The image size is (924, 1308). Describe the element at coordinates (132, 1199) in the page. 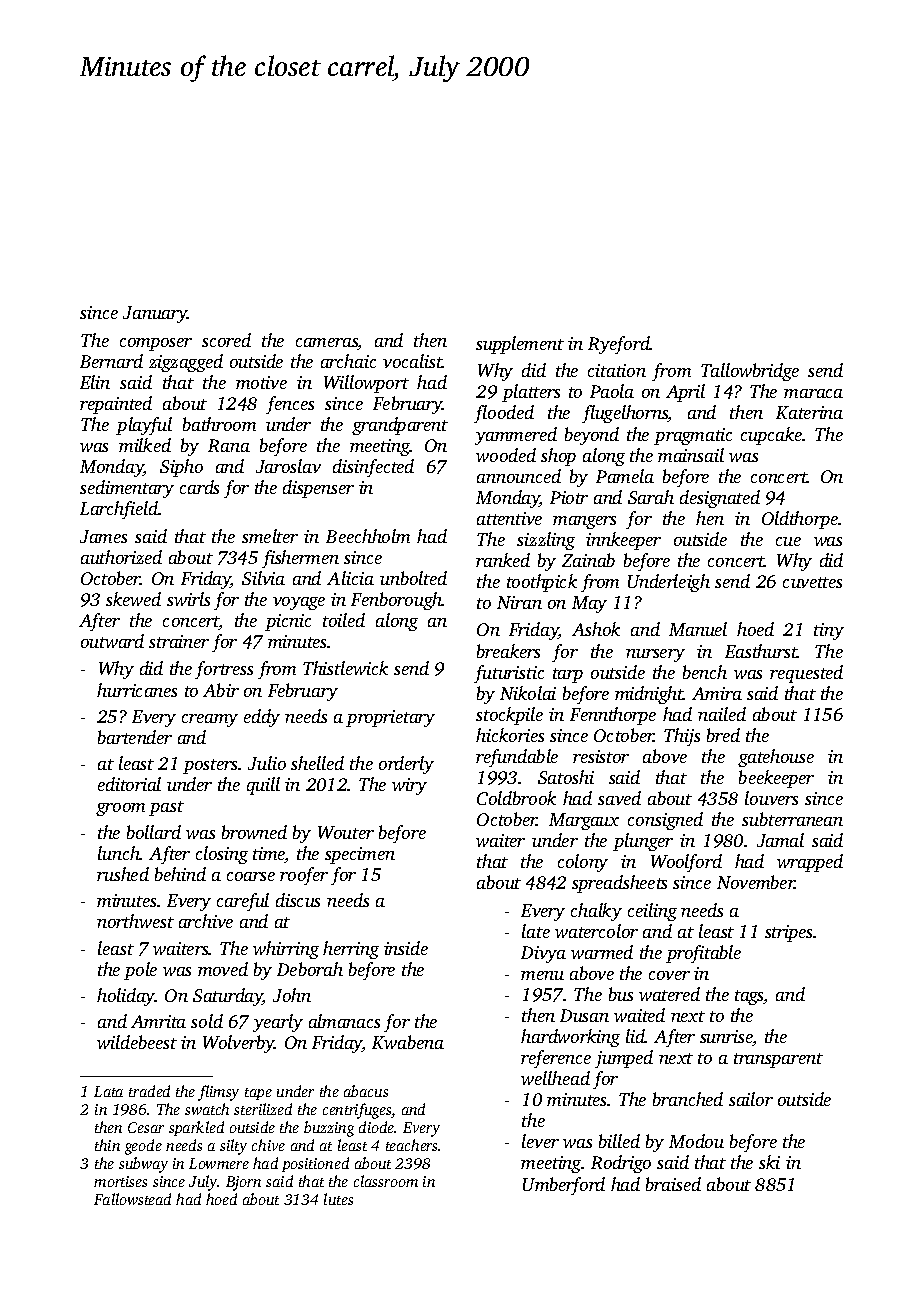

I see `Fallowstead` at that location.
